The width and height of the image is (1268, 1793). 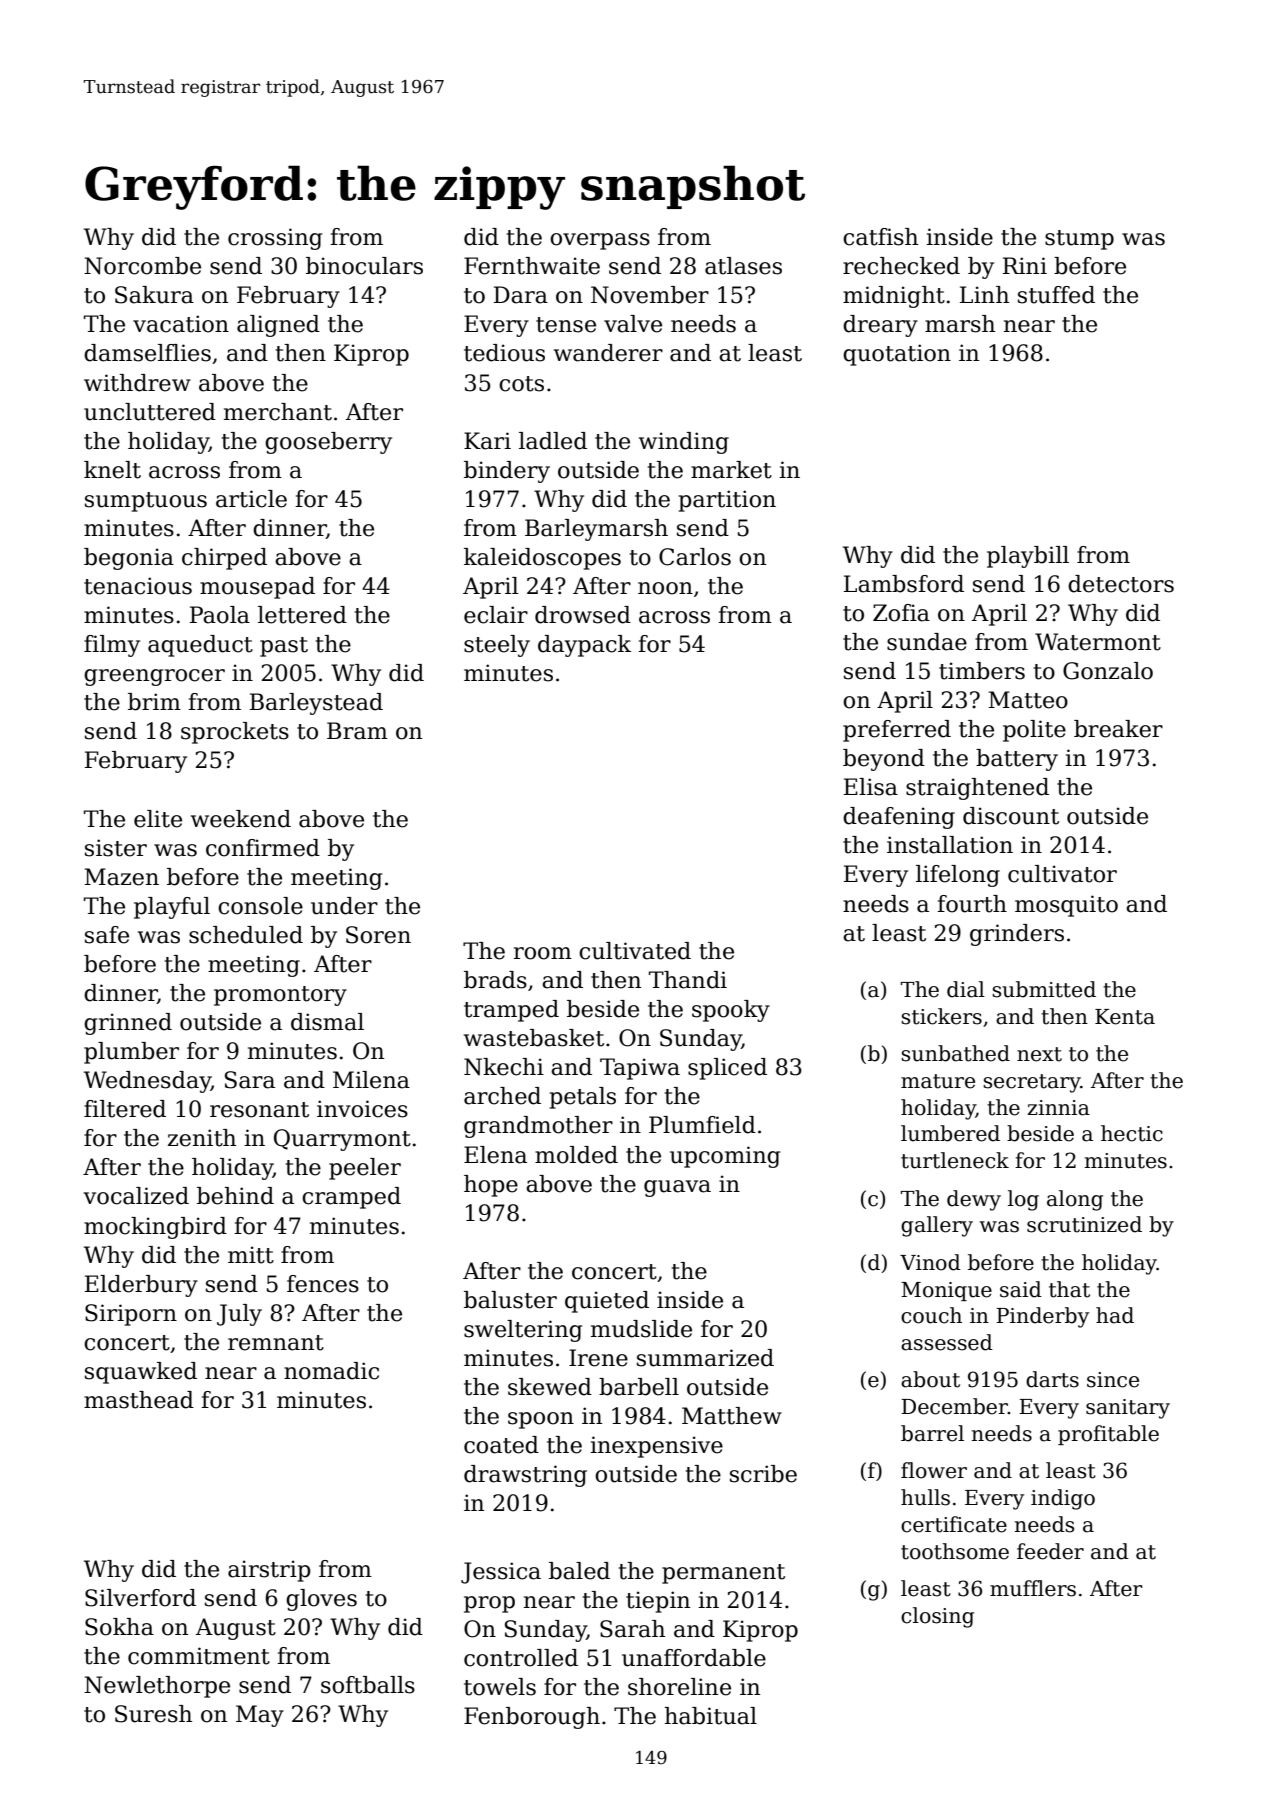 I want to click on May, so click(x=260, y=1716).
